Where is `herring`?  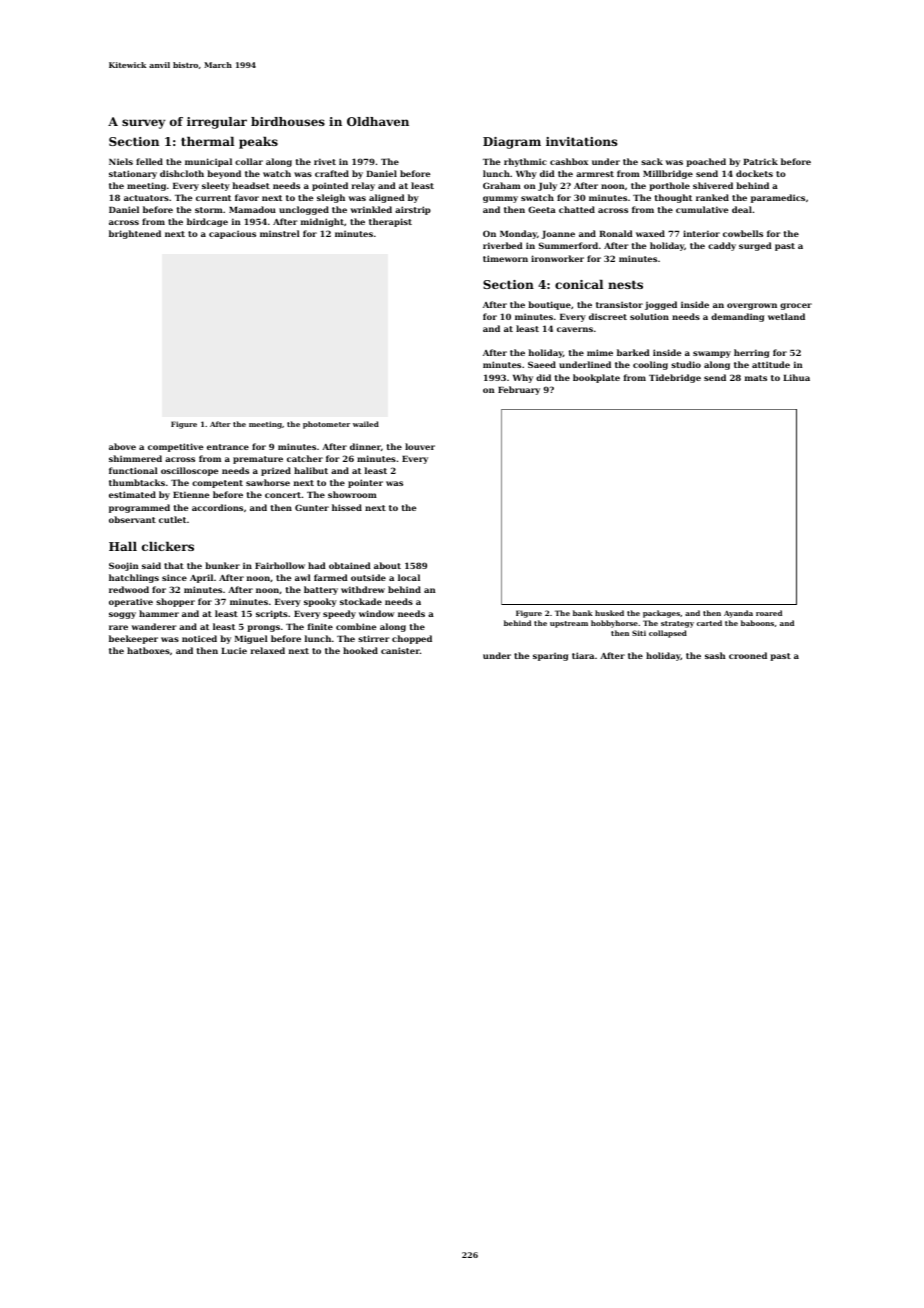
herring is located at coordinates (751, 353).
